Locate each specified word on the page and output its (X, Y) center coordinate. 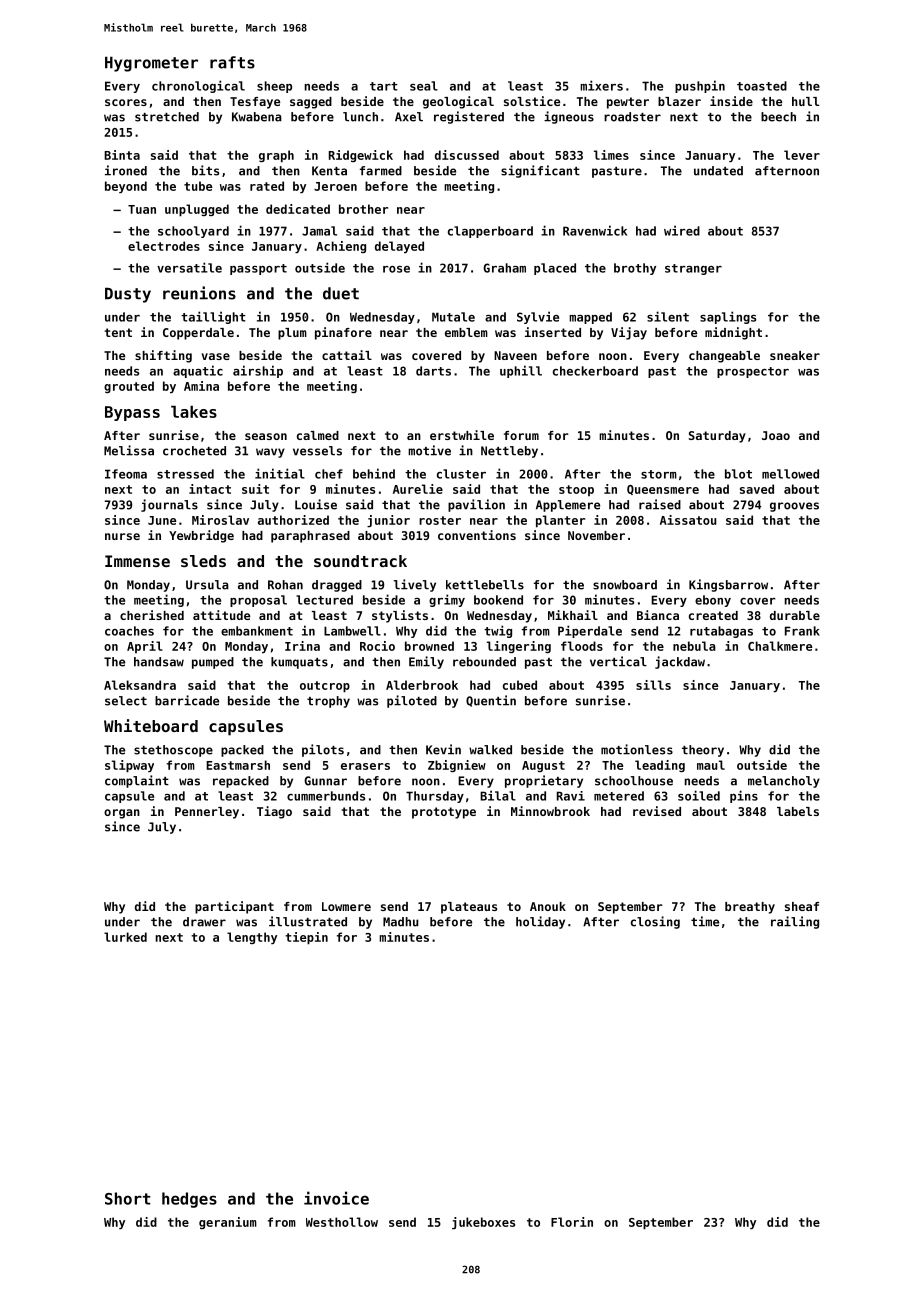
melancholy (784, 782)
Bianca (658, 615)
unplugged (197, 210)
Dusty (128, 295)
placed (555, 269)
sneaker (795, 355)
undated (718, 171)
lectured (324, 600)
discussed (467, 155)
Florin (572, 1222)
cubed (520, 685)
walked (490, 750)
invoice (336, 1198)
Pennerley (207, 813)
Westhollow (342, 1222)
